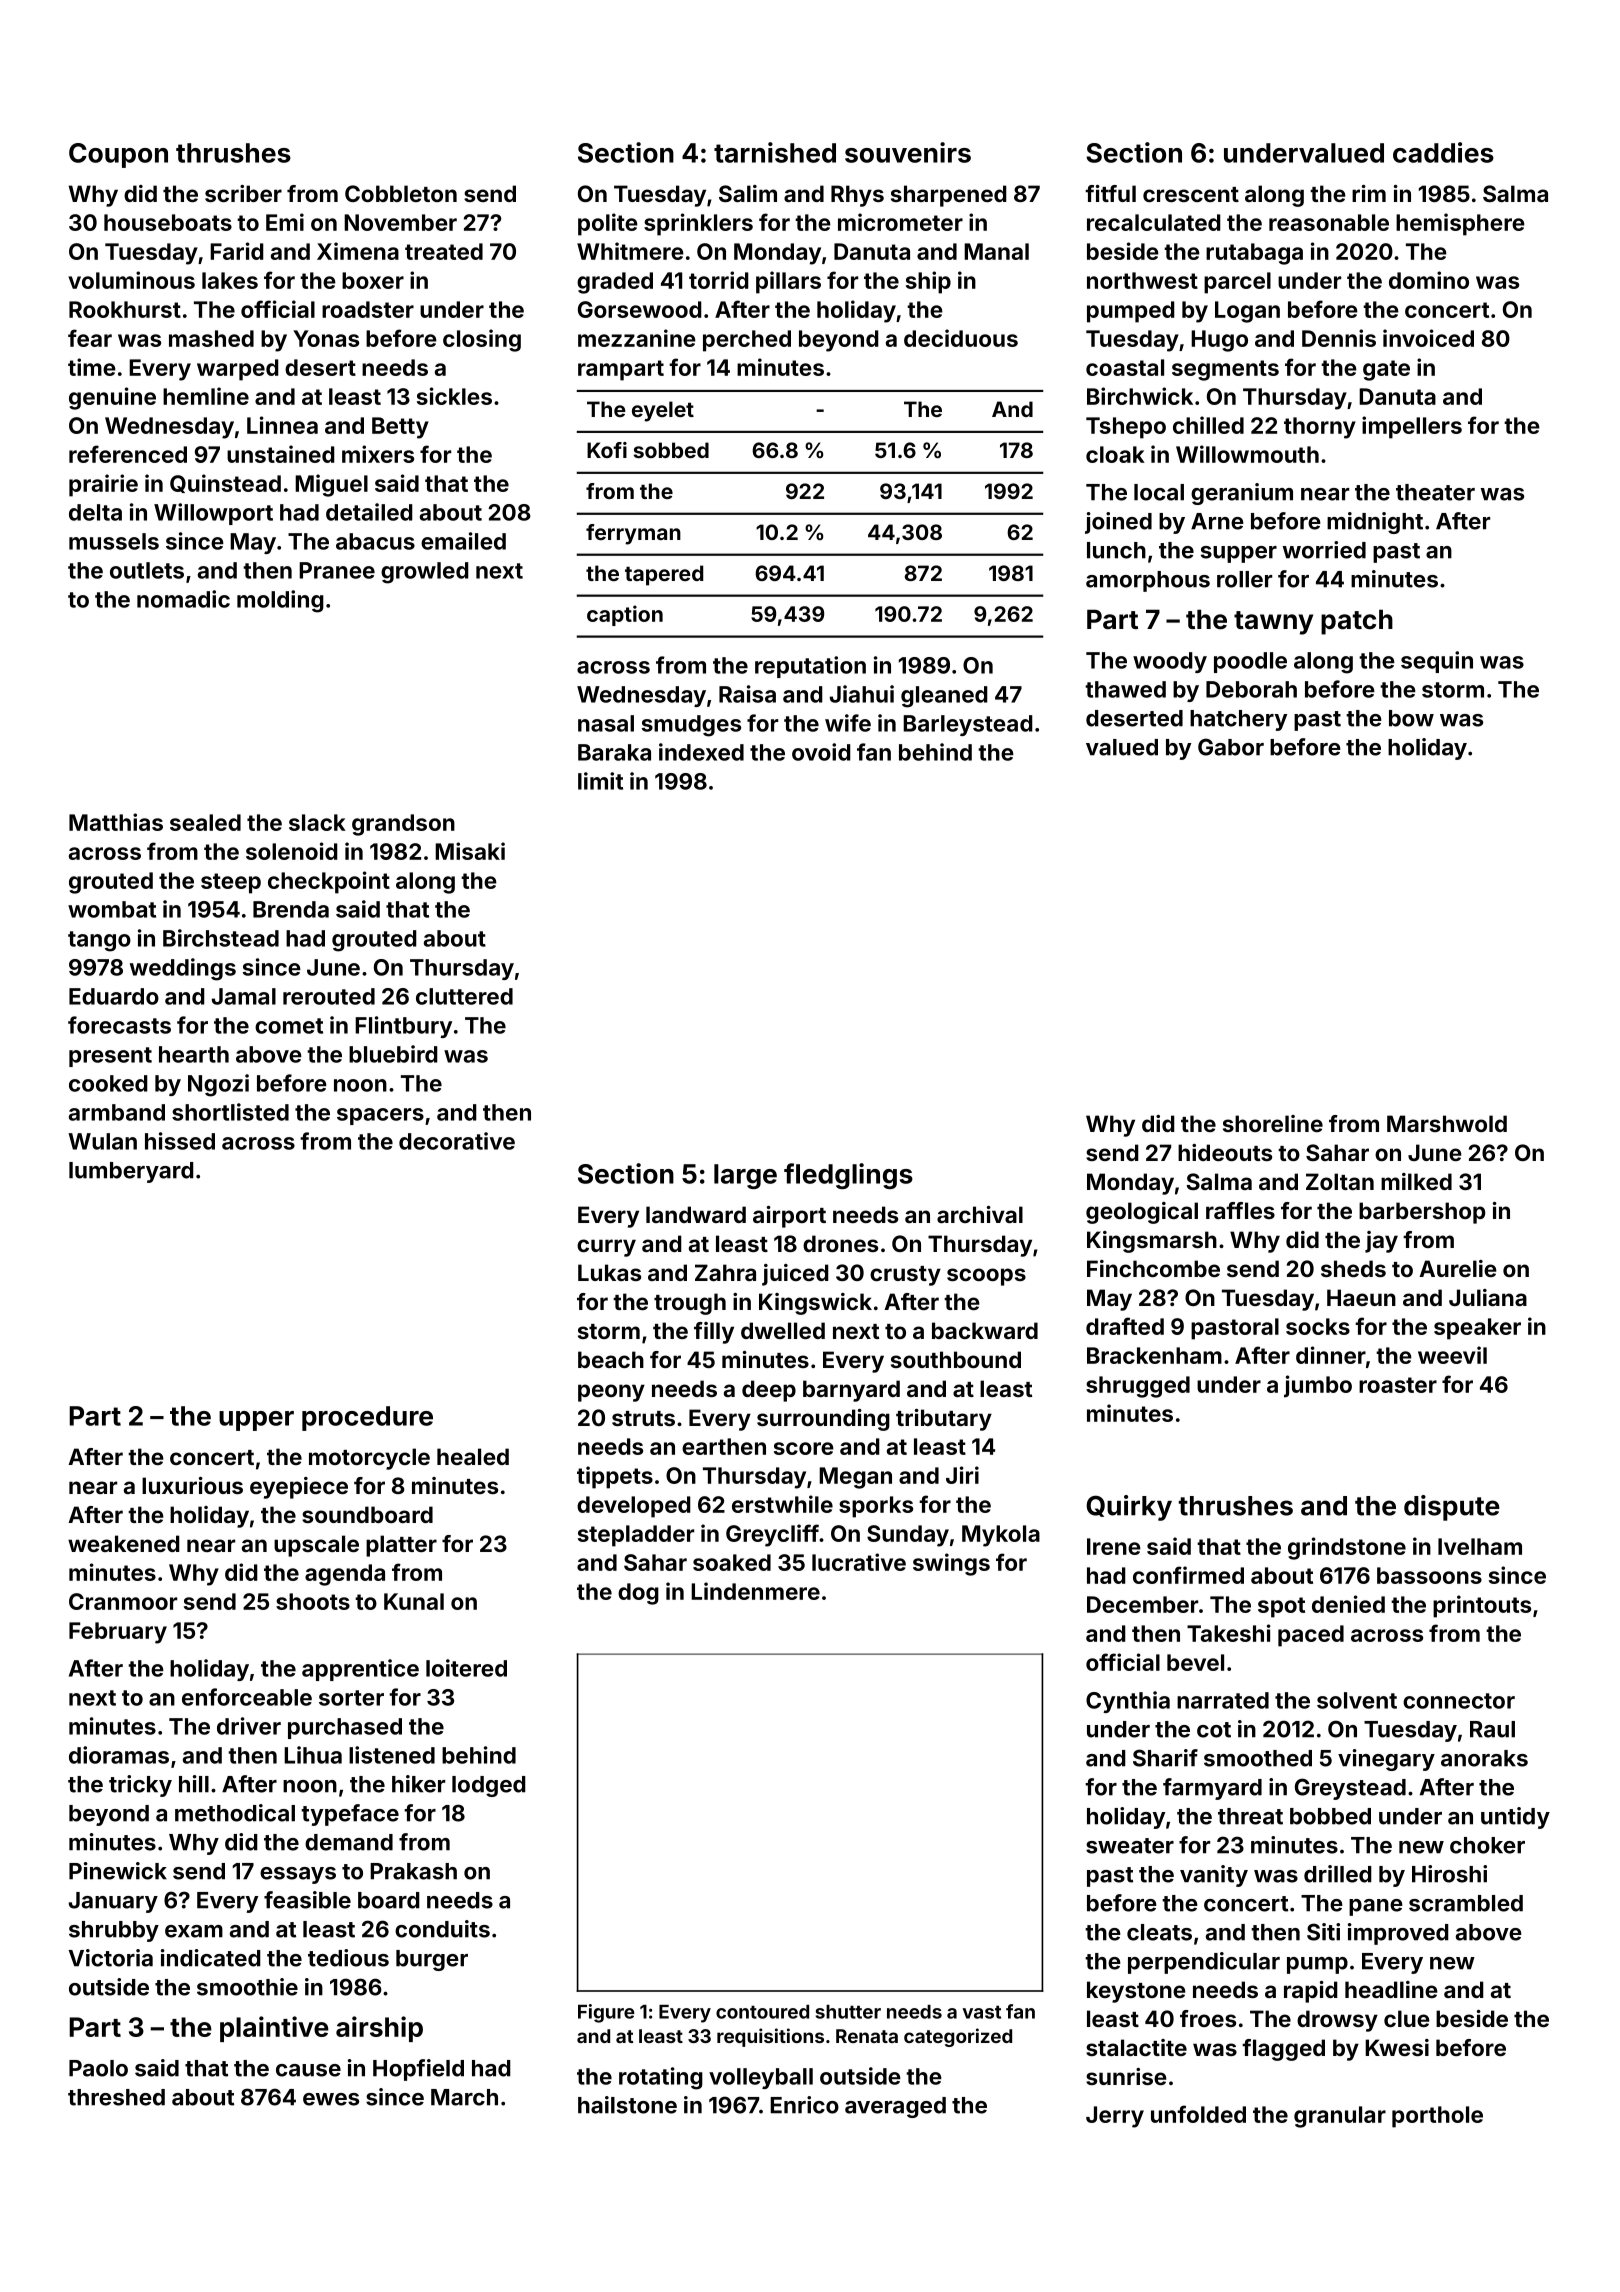 The width and height of the screenshot is (1620, 2292). What do you see at coordinates (131, 1172) in the screenshot?
I see `lumberyard` at bounding box center [131, 1172].
